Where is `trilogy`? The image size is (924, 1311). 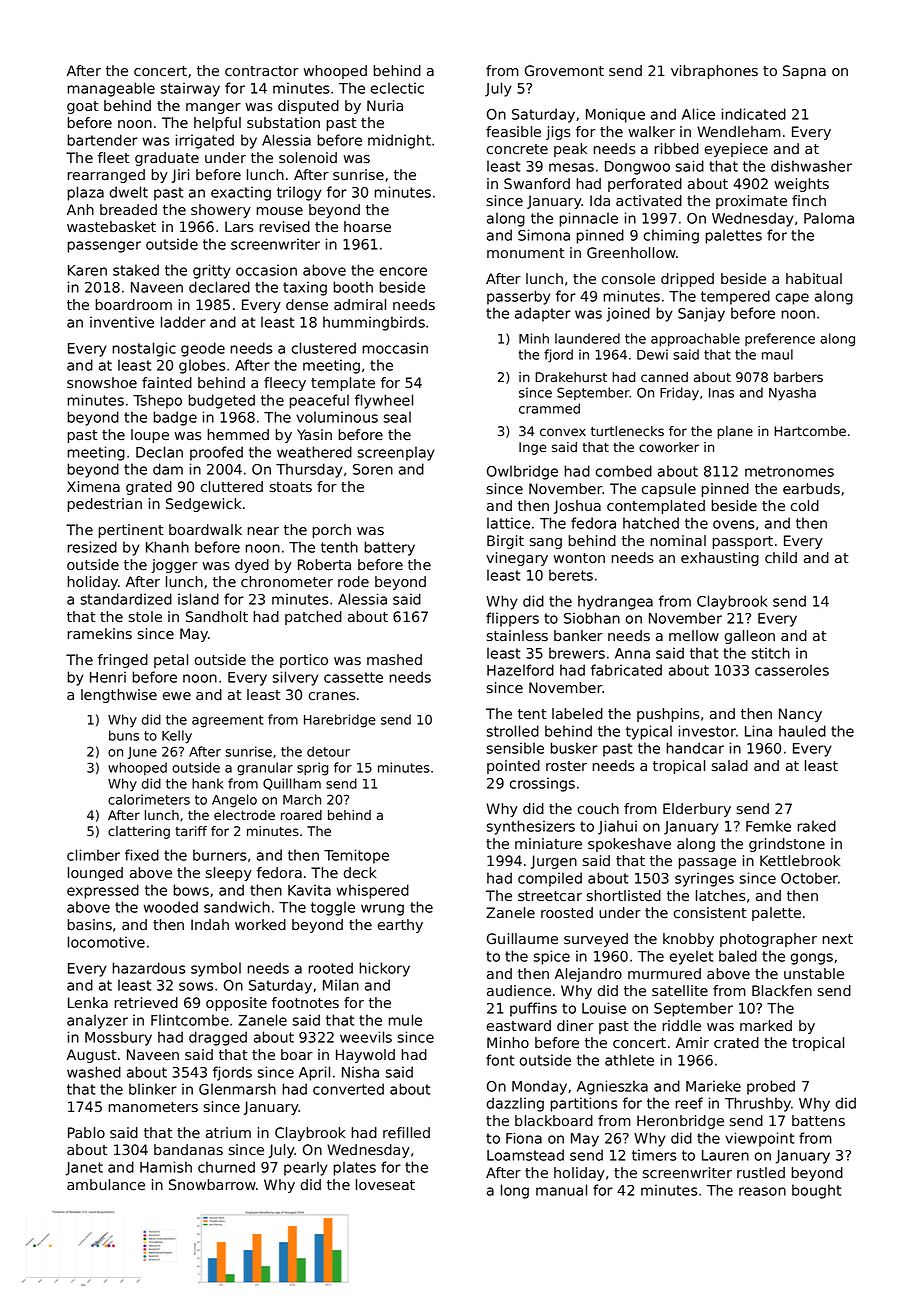
trilogy is located at coordinates (299, 193).
